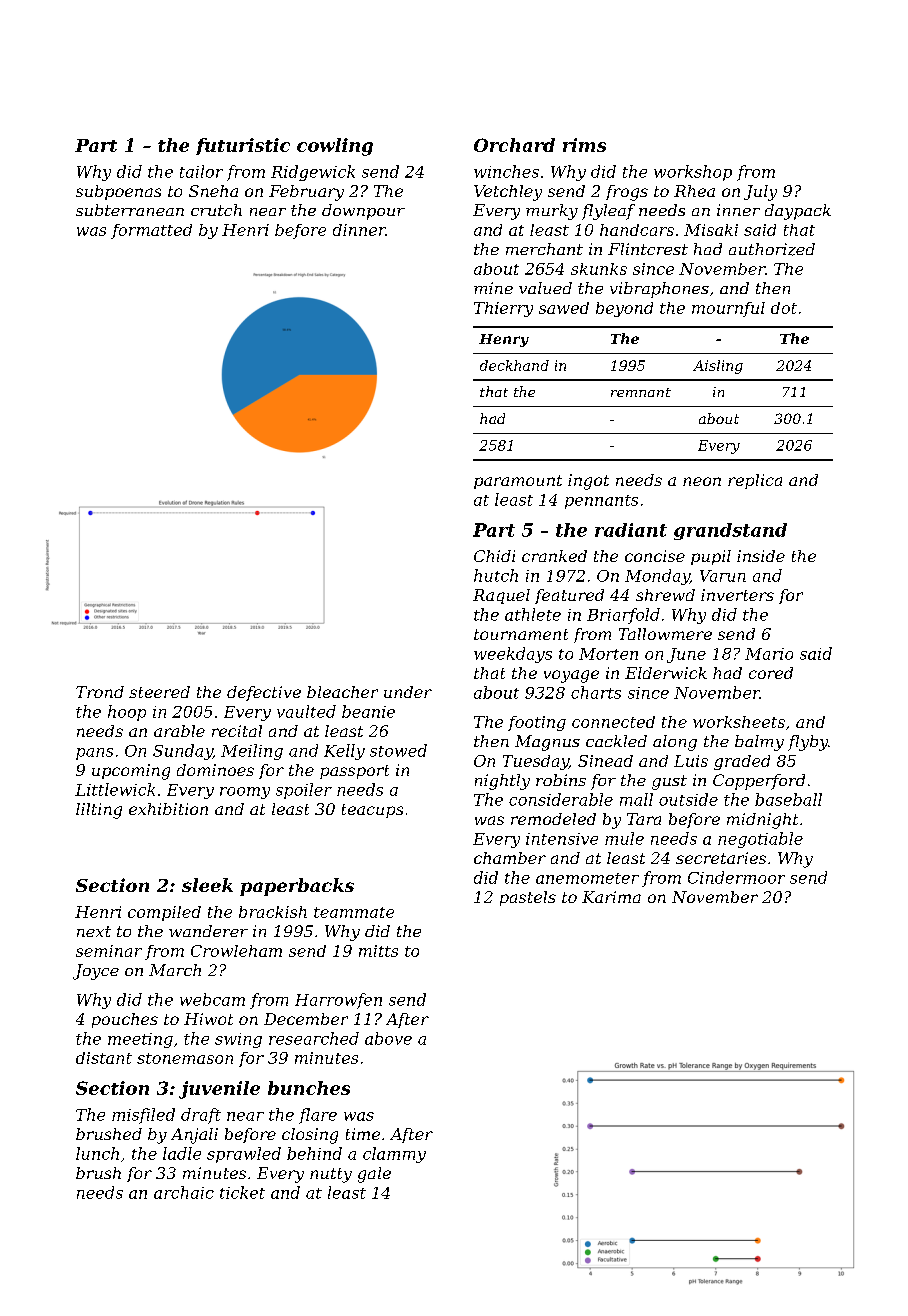 This screenshot has width=908, height=1316. Describe the element at coordinates (130, 210) in the screenshot. I see `subterranean` at that location.
